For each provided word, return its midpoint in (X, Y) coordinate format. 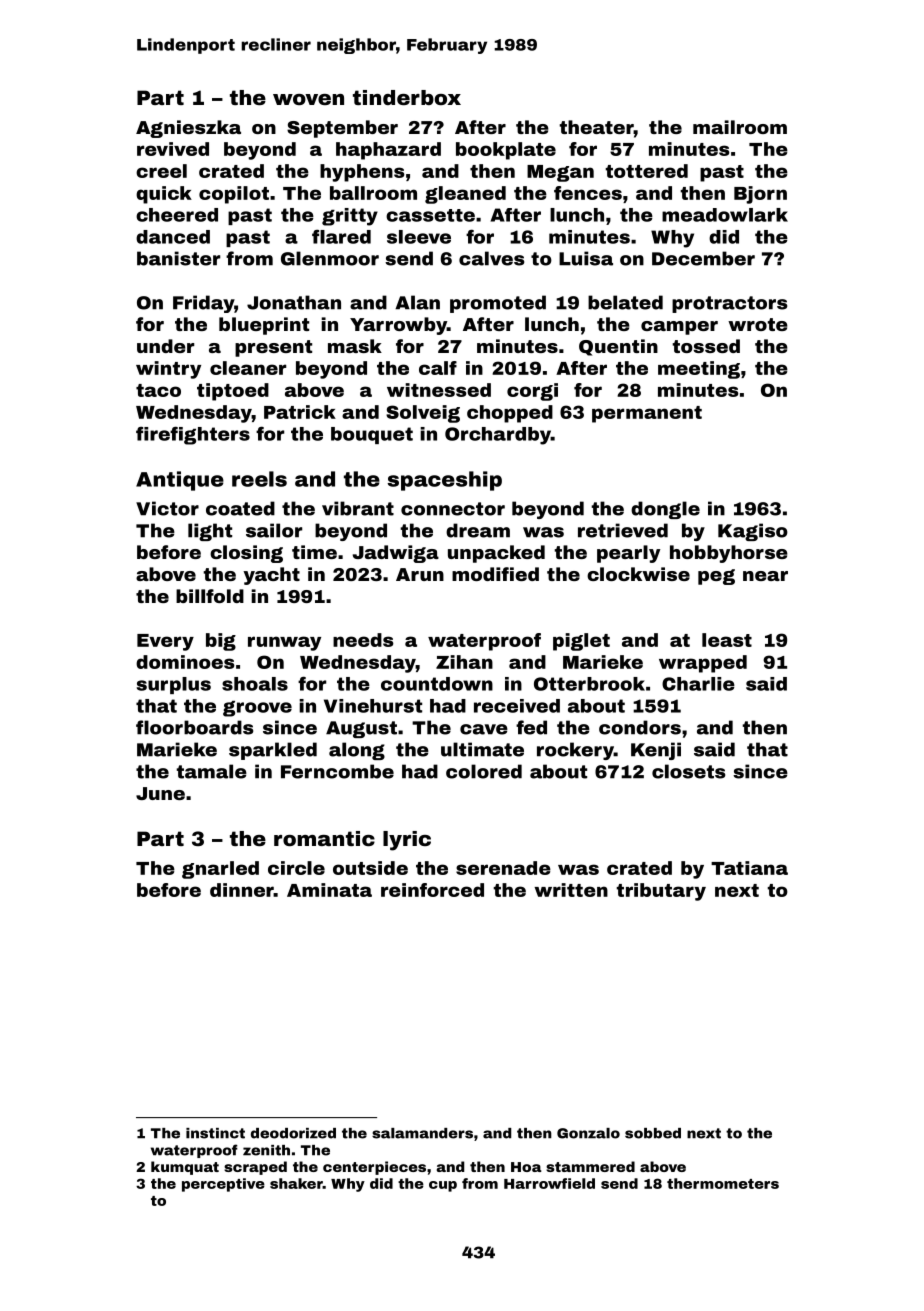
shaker (296, 1183)
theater (596, 127)
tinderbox (407, 97)
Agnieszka (188, 129)
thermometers (723, 1183)
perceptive (223, 1185)
